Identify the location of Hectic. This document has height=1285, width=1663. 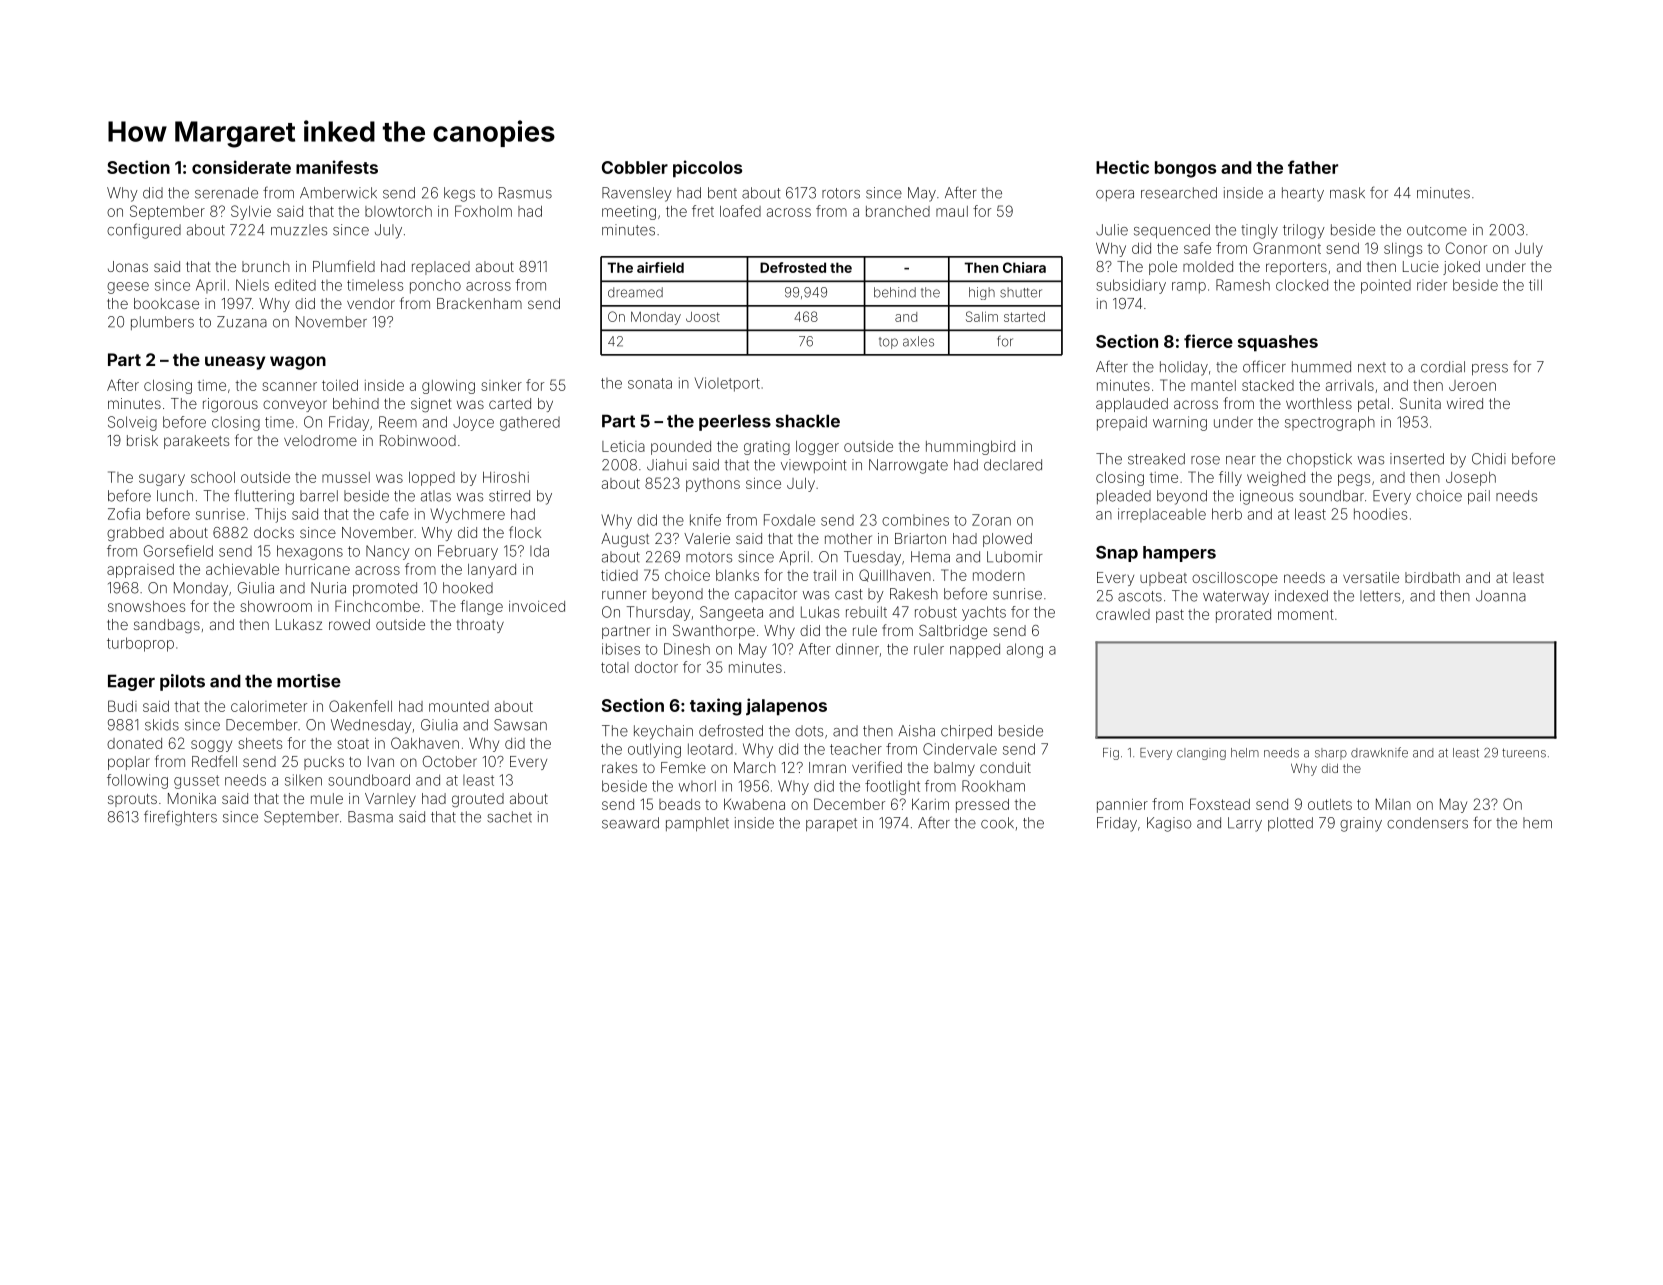
(1122, 167).
